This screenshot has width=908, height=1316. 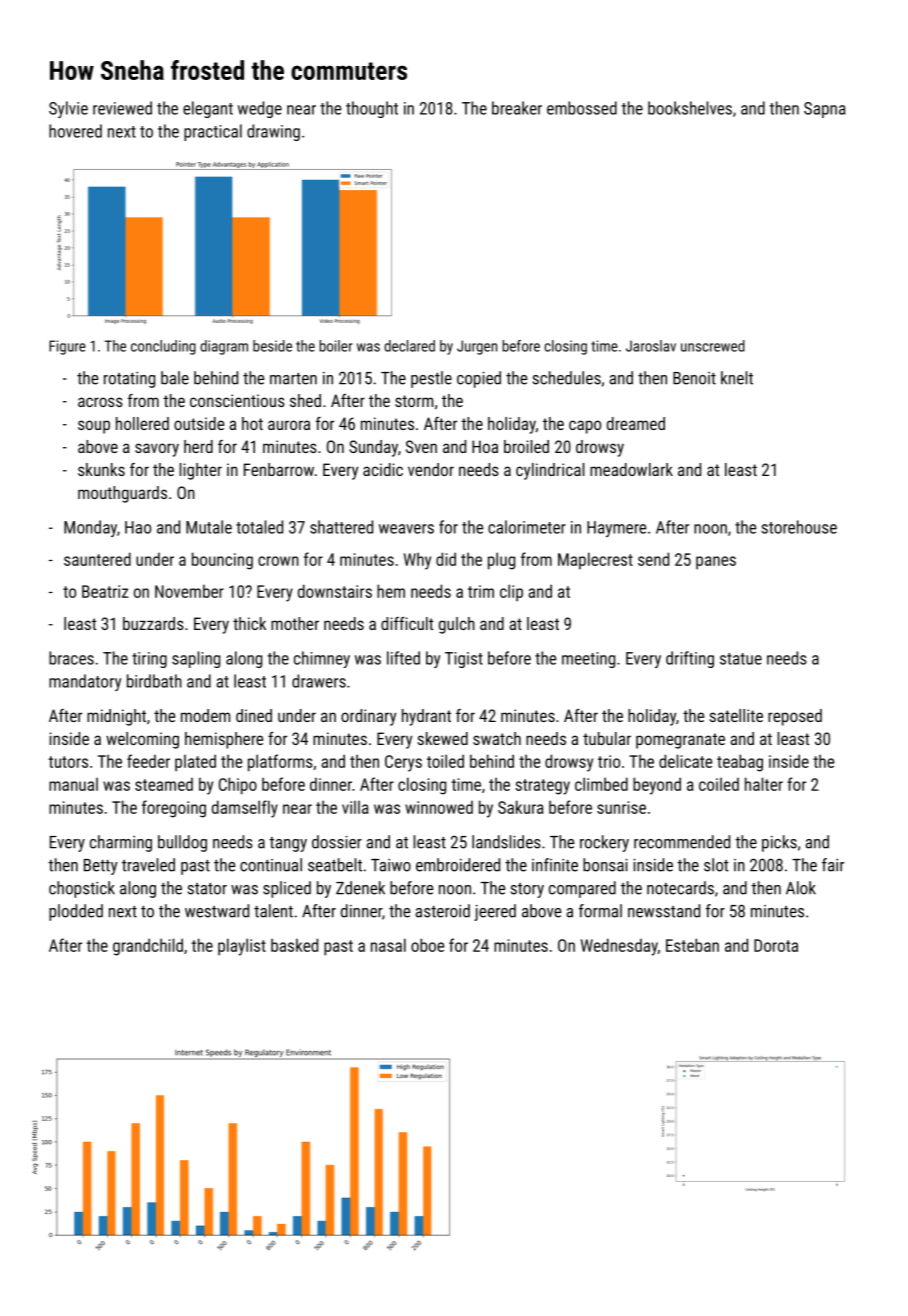 What do you see at coordinates (372, 109) in the screenshot?
I see `thought` at bounding box center [372, 109].
